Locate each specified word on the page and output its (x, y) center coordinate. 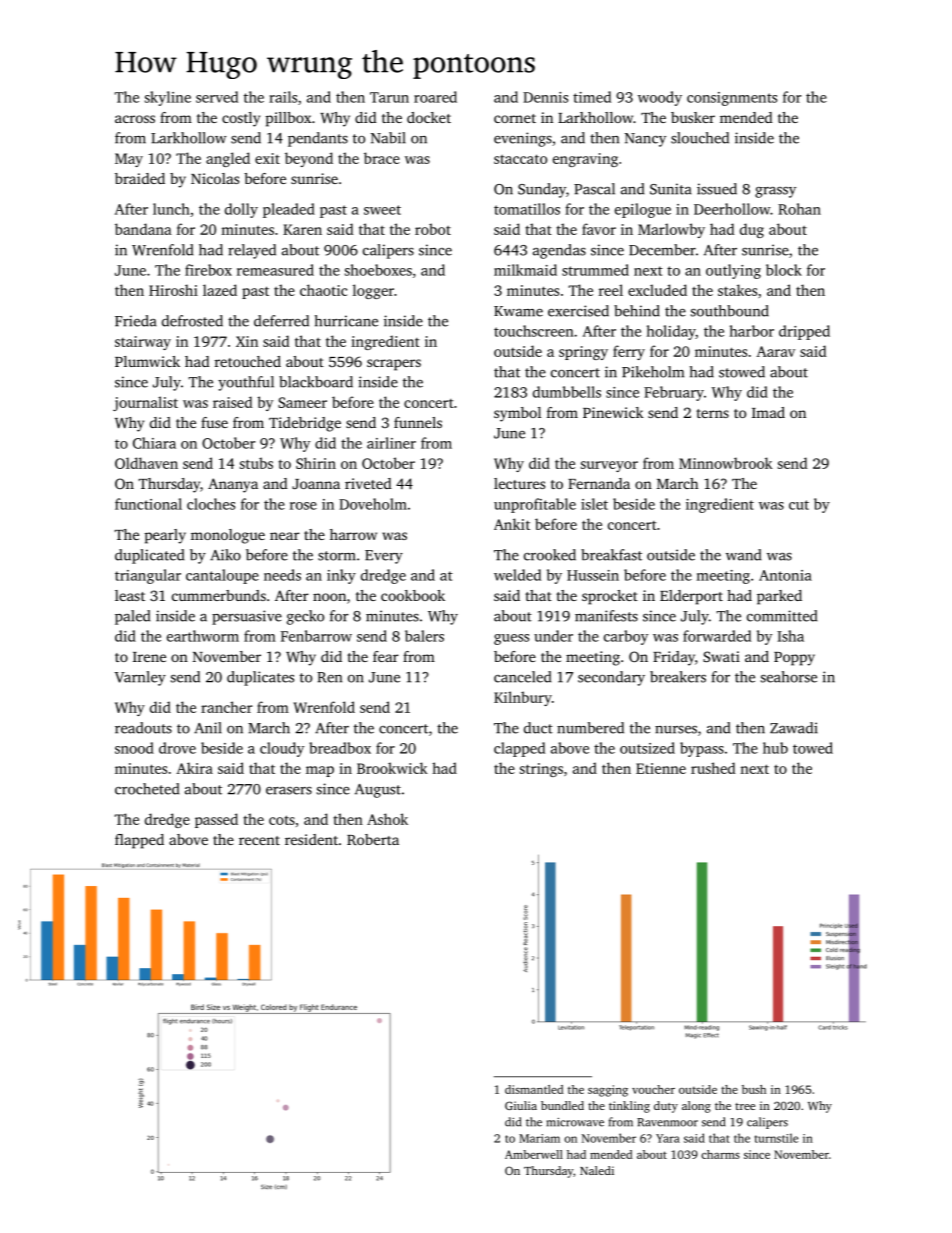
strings (541, 770)
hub (775, 748)
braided (140, 178)
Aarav (775, 351)
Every (384, 557)
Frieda (136, 321)
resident (311, 839)
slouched (700, 138)
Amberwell (534, 1154)
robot (433, 229)
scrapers (394, 365)
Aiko (225, 555)
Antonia (785, 575)
